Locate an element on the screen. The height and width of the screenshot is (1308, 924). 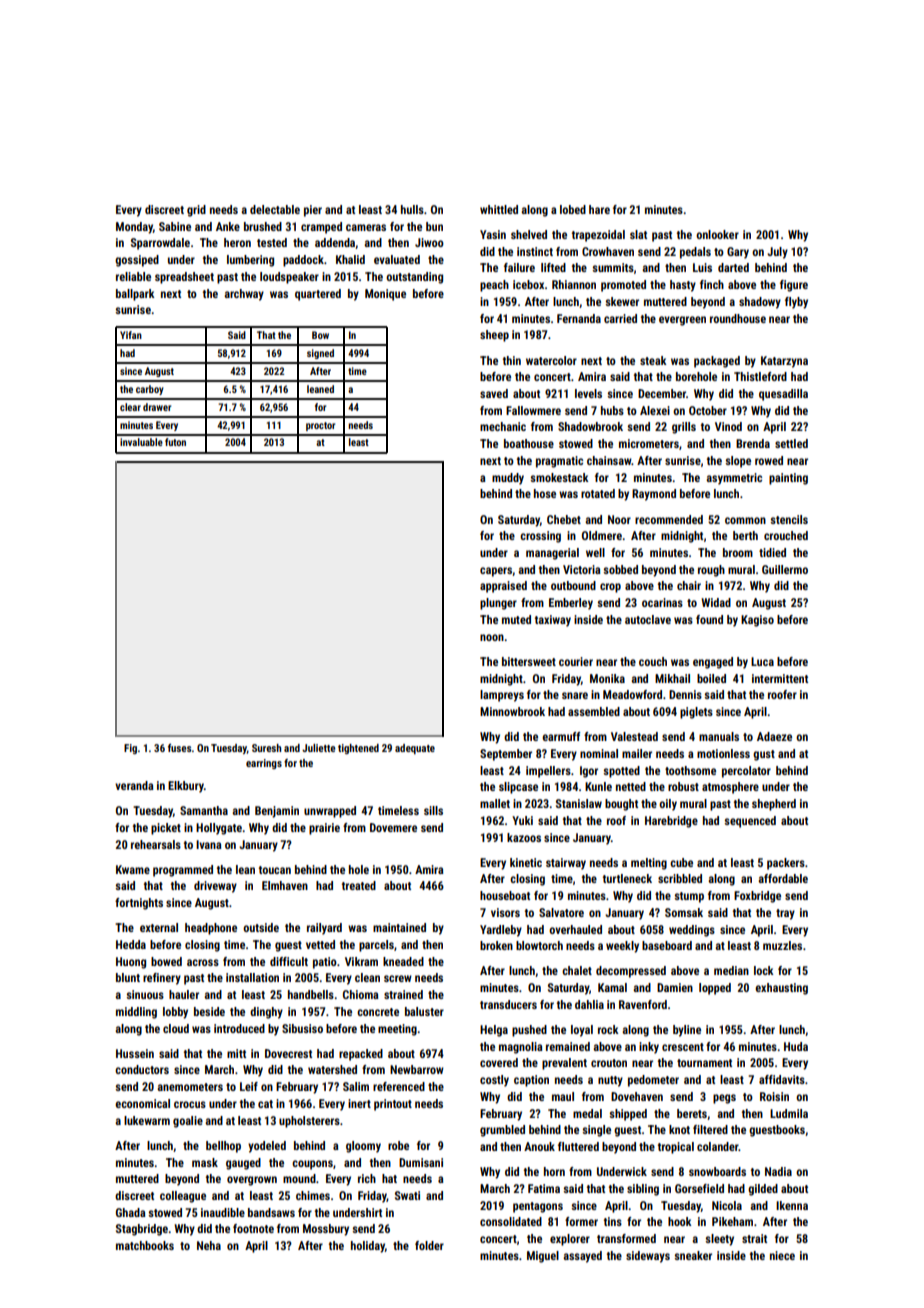
niece is located at coordinates (782, 1255).
